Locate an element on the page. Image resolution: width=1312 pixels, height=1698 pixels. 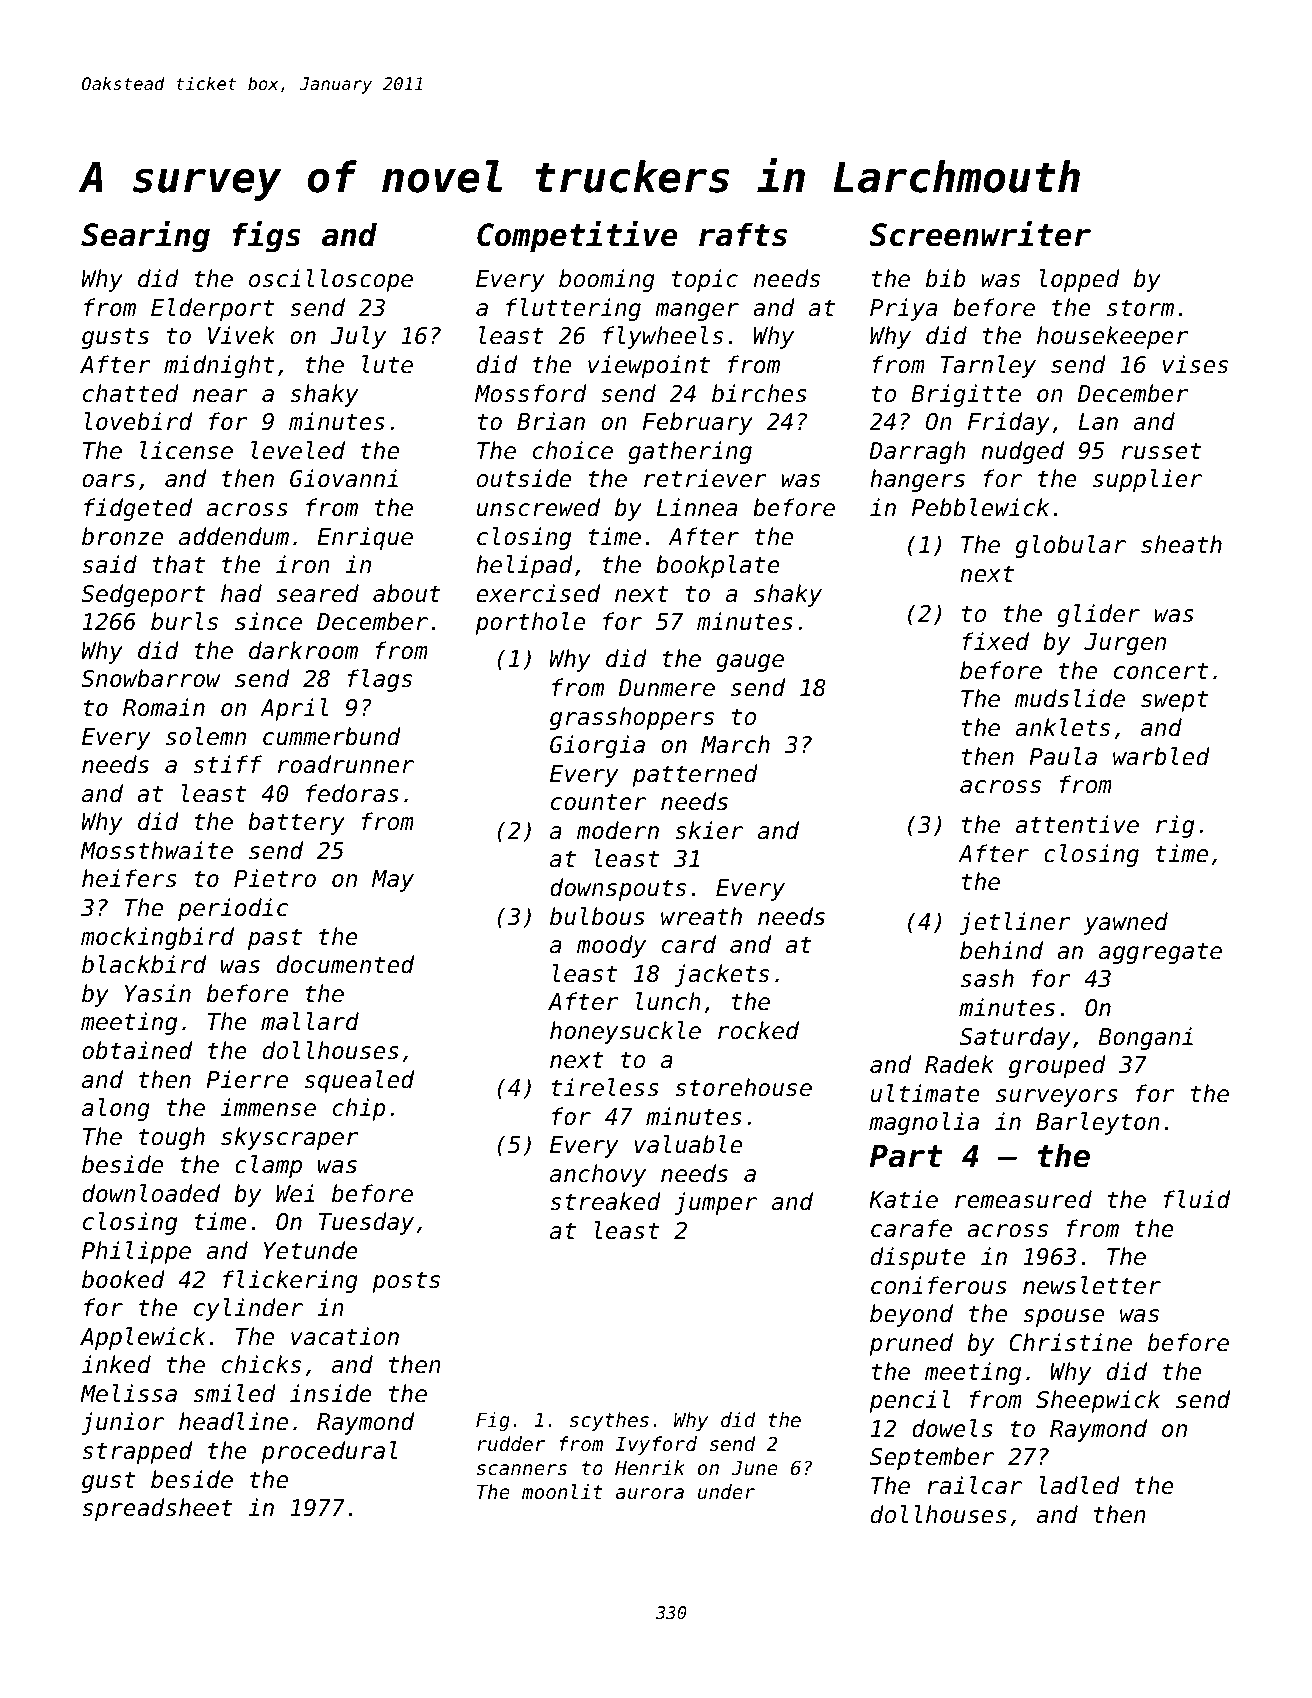
Searing is located at coordinates (145, 237).
